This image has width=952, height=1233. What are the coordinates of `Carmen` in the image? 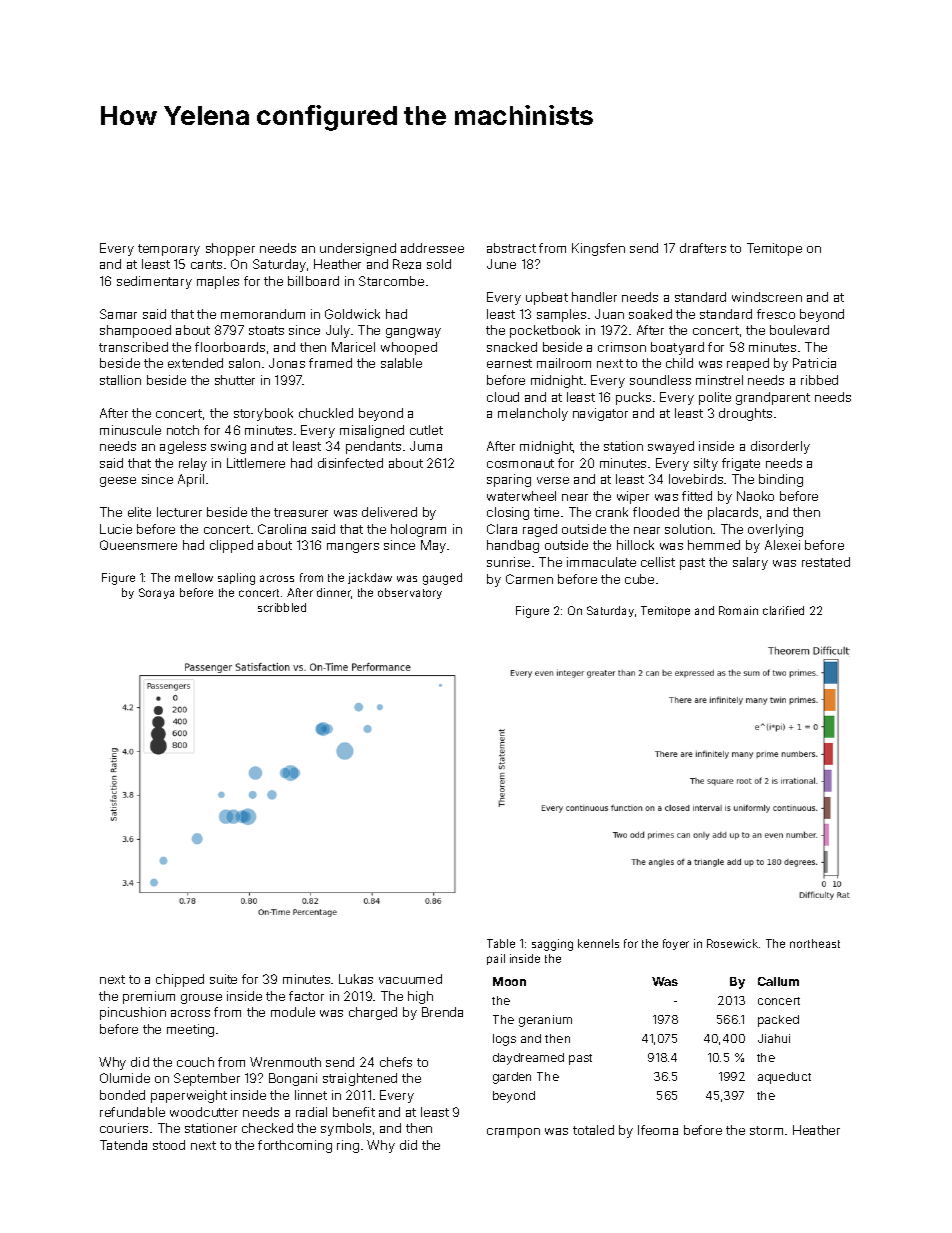 It's located at (529, 579).
